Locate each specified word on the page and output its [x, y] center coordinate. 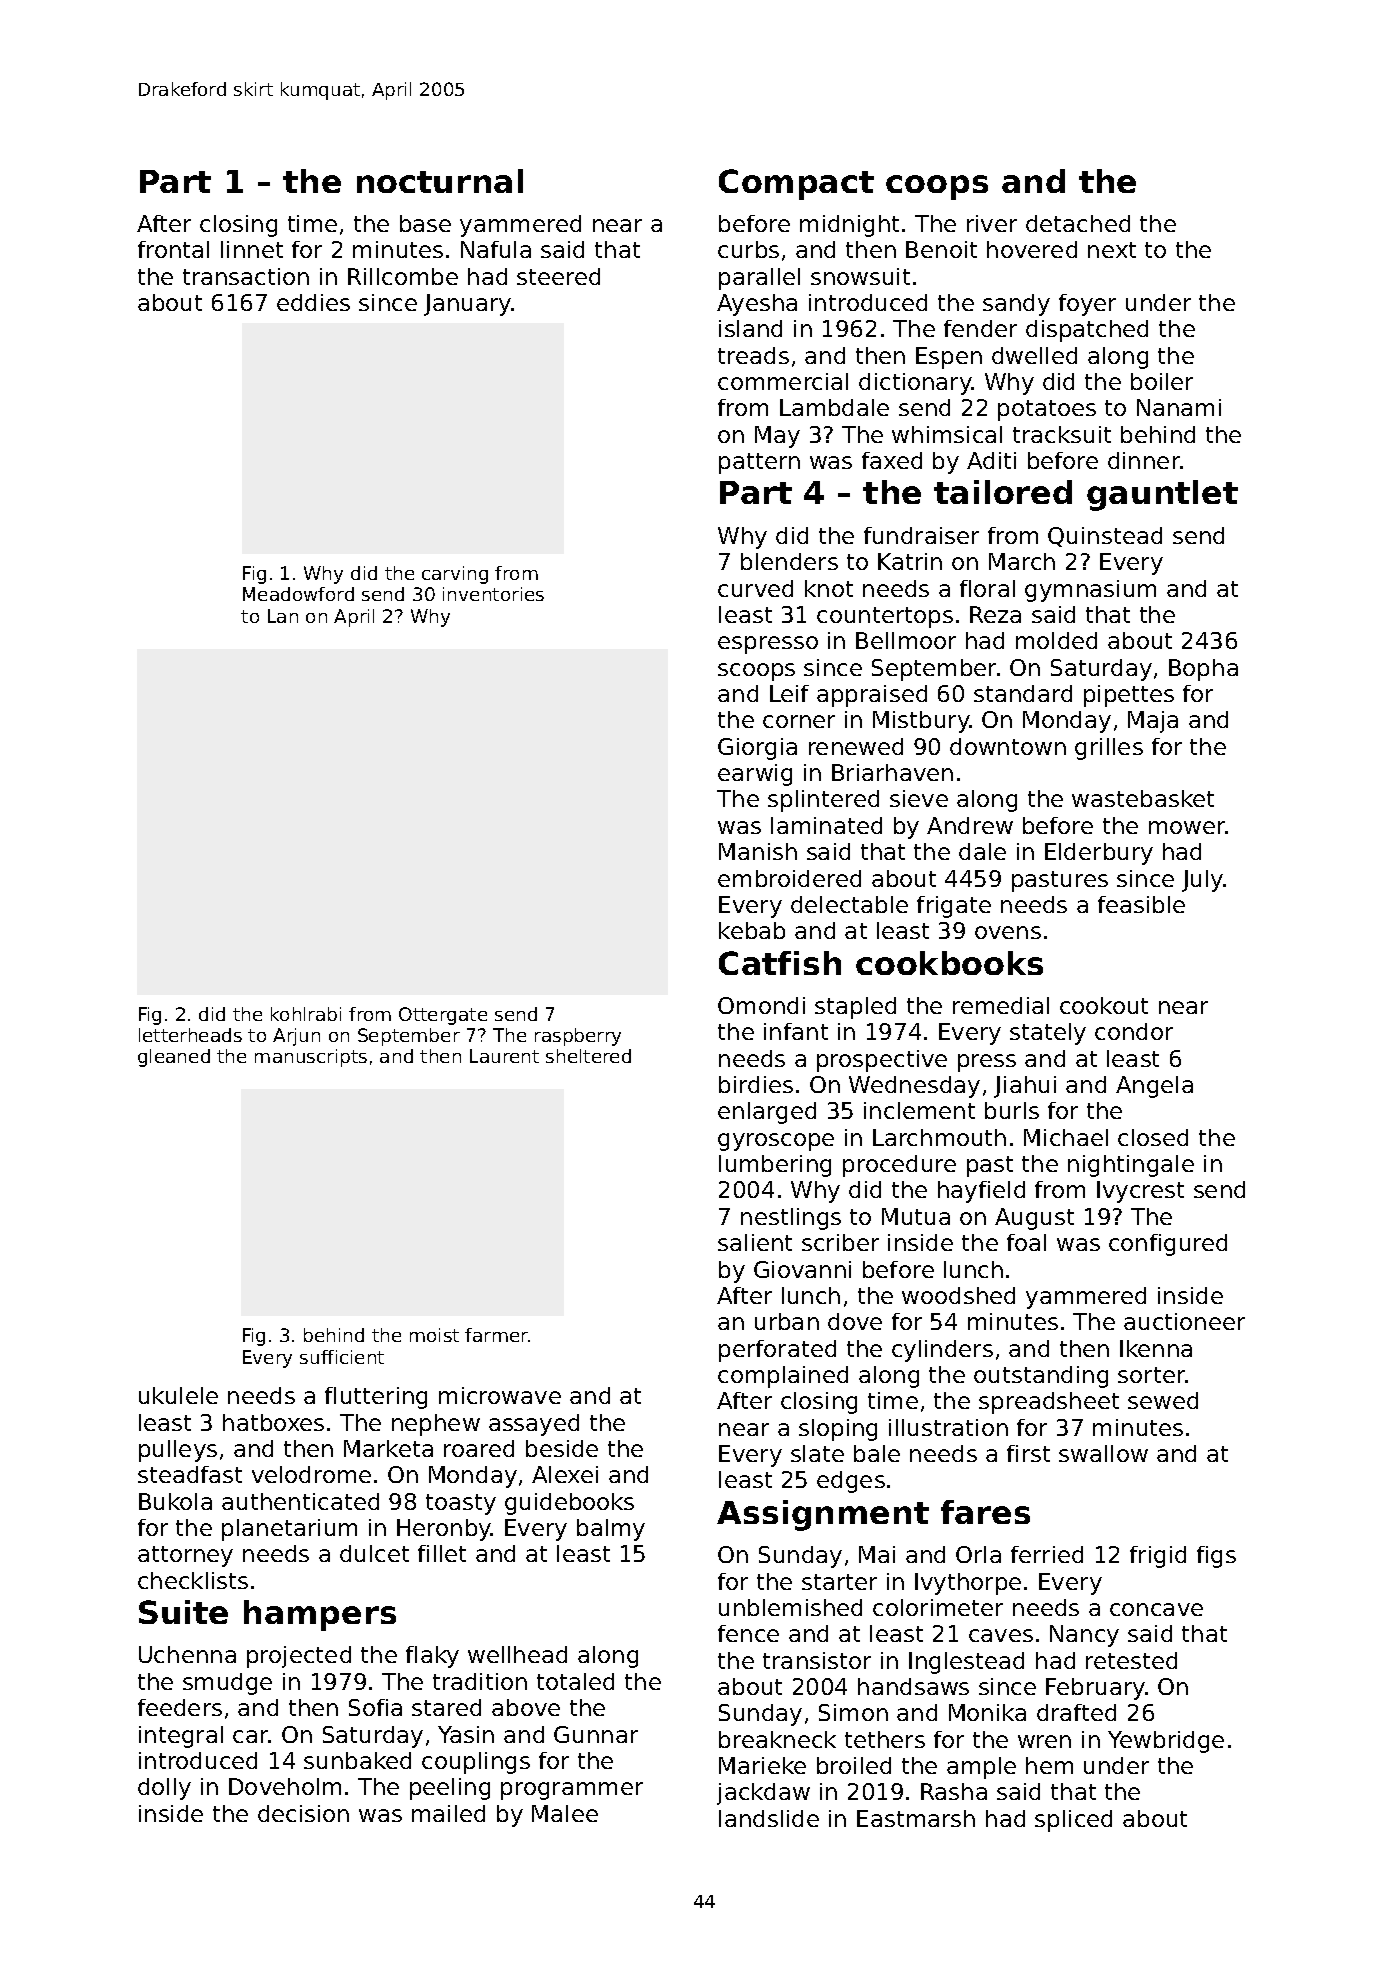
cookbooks [949, 963]
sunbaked [357, 1760]
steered [558, 276]
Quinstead [1105, 537]
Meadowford [298, 594]
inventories [493, 594]
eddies [313, 302]
